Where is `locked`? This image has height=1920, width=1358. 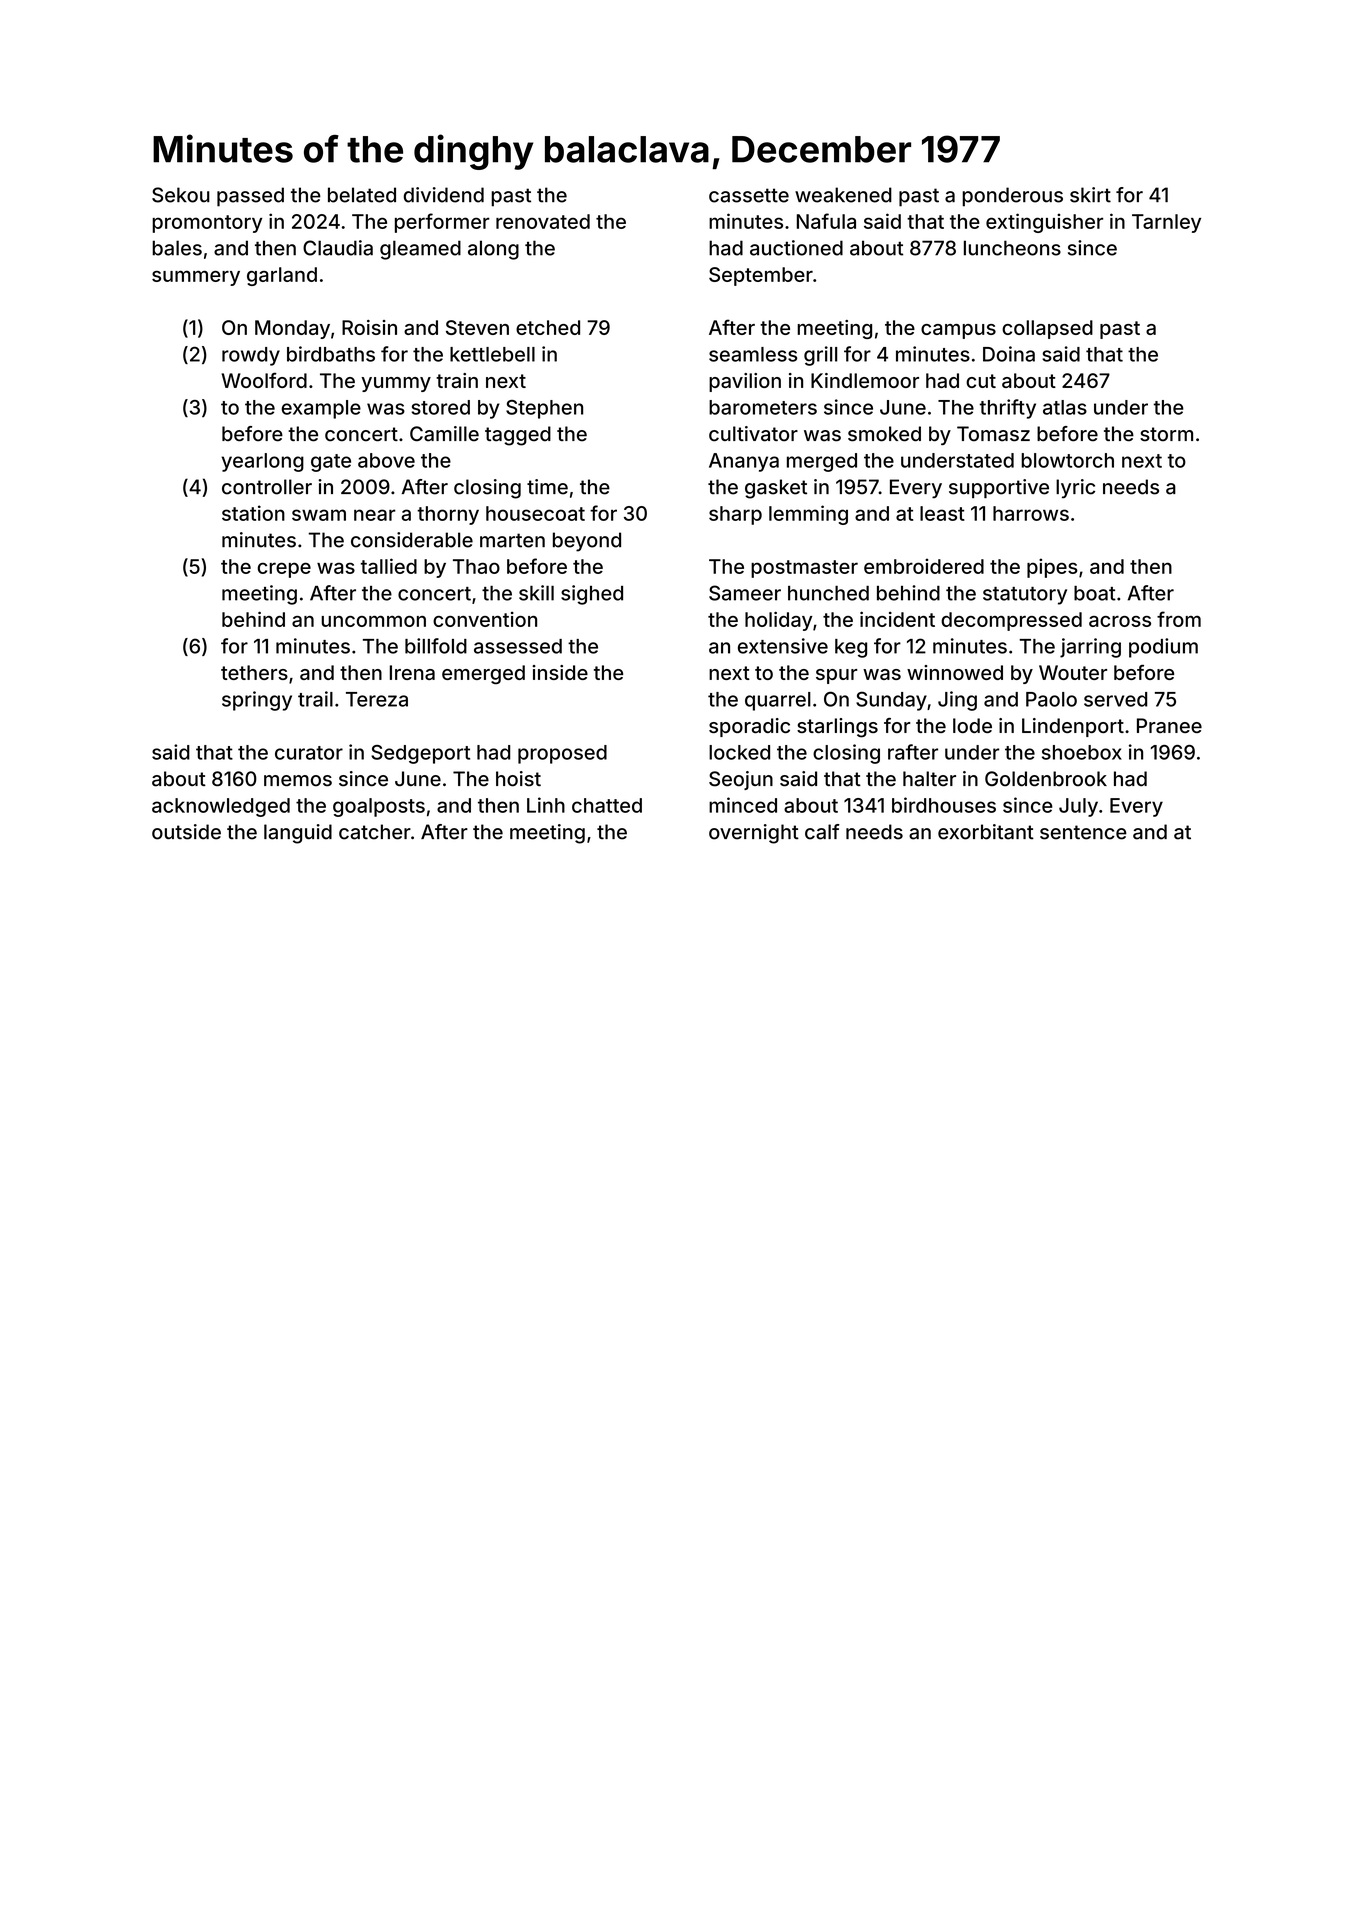 locked is located at coordinates (739, 752).
